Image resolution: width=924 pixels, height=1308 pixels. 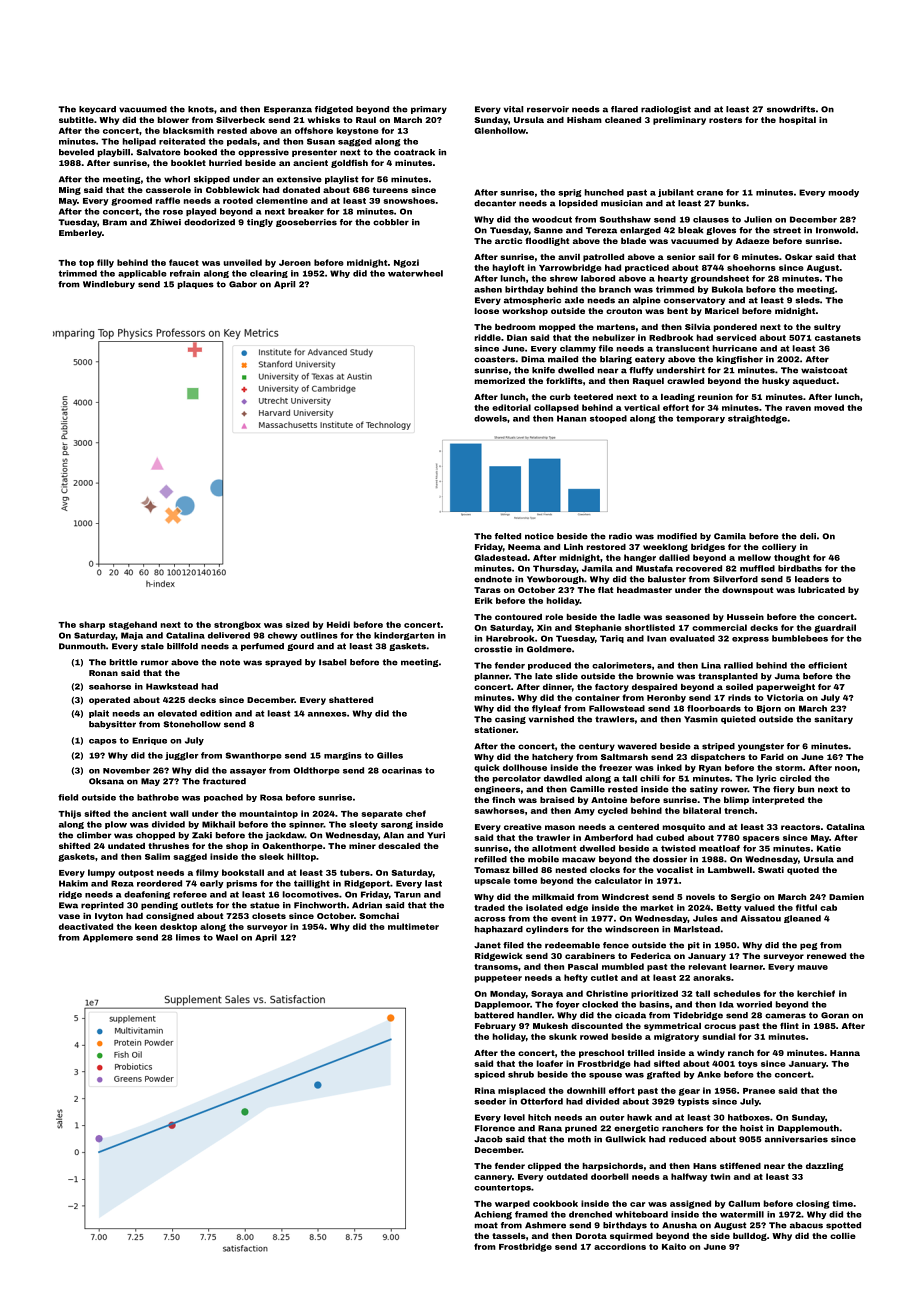 What do you see at coordinates (689, 1177) in the screenshot?
I see `halfway` at bounding box center [689, 1177].
